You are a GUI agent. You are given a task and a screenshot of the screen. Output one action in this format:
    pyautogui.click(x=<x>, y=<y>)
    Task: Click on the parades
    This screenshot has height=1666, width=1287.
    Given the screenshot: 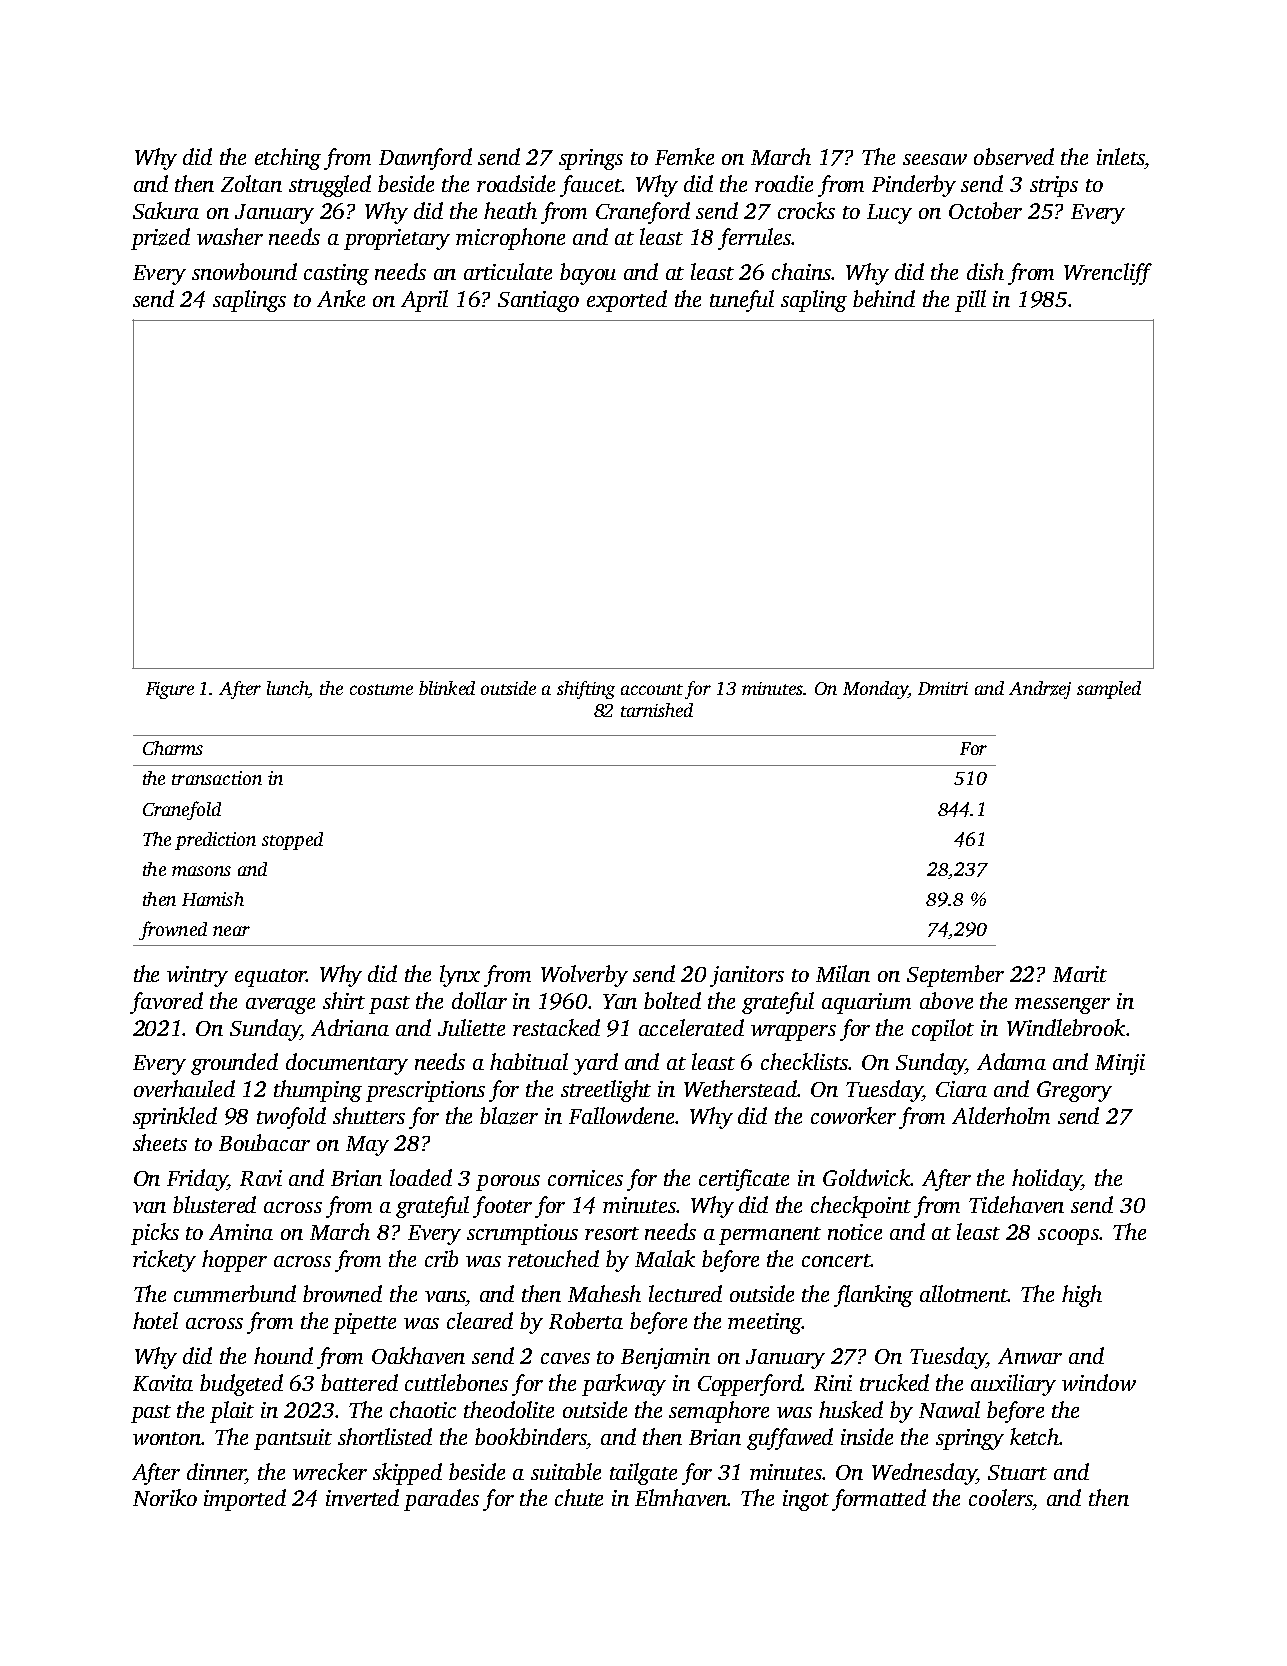 What is the action you would take?
    pyautogui.click(x=441, y=1500)
